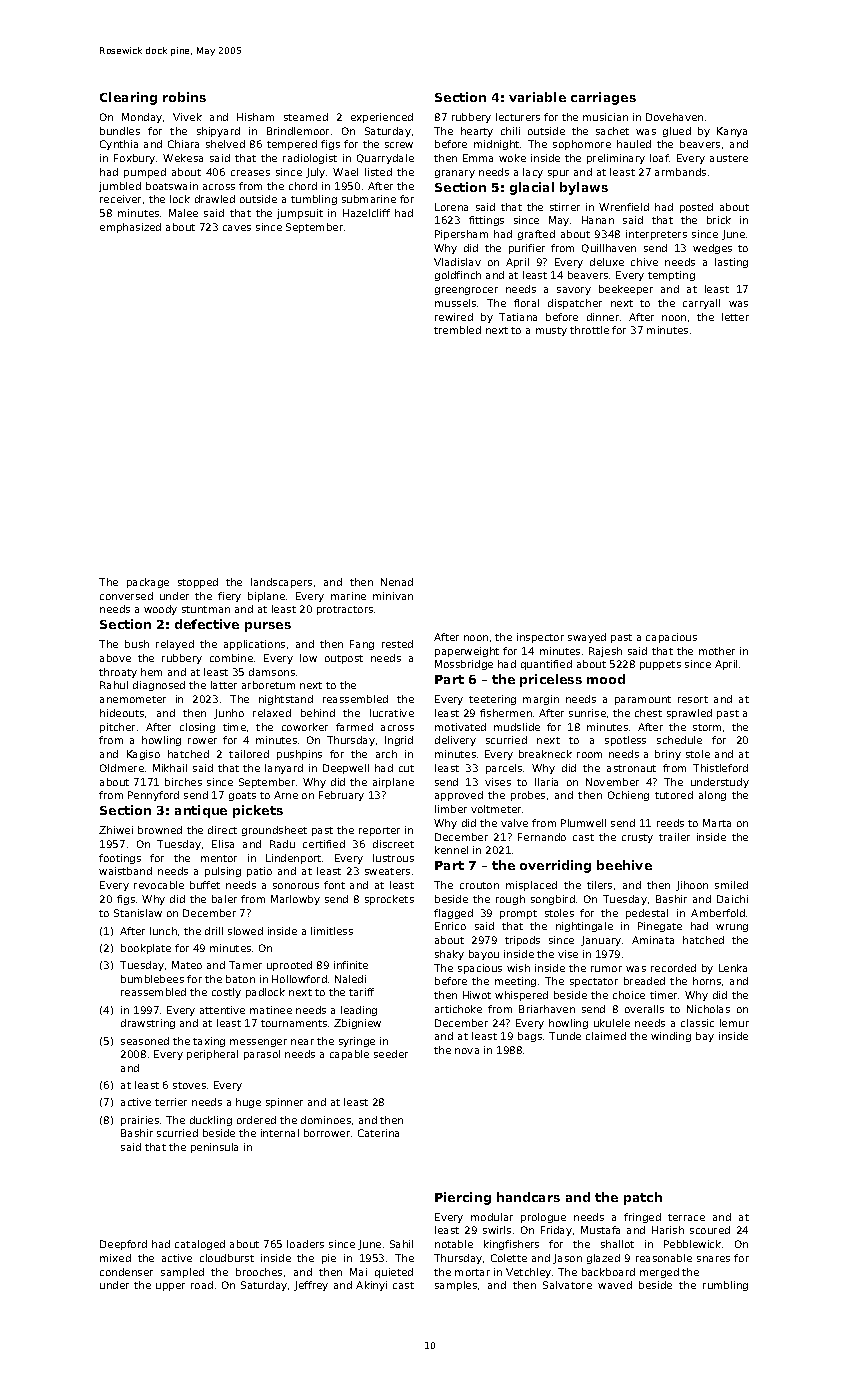  Describe the element at coordinates (598, 220) in the screenshot. I see `Hanan` at that location.
